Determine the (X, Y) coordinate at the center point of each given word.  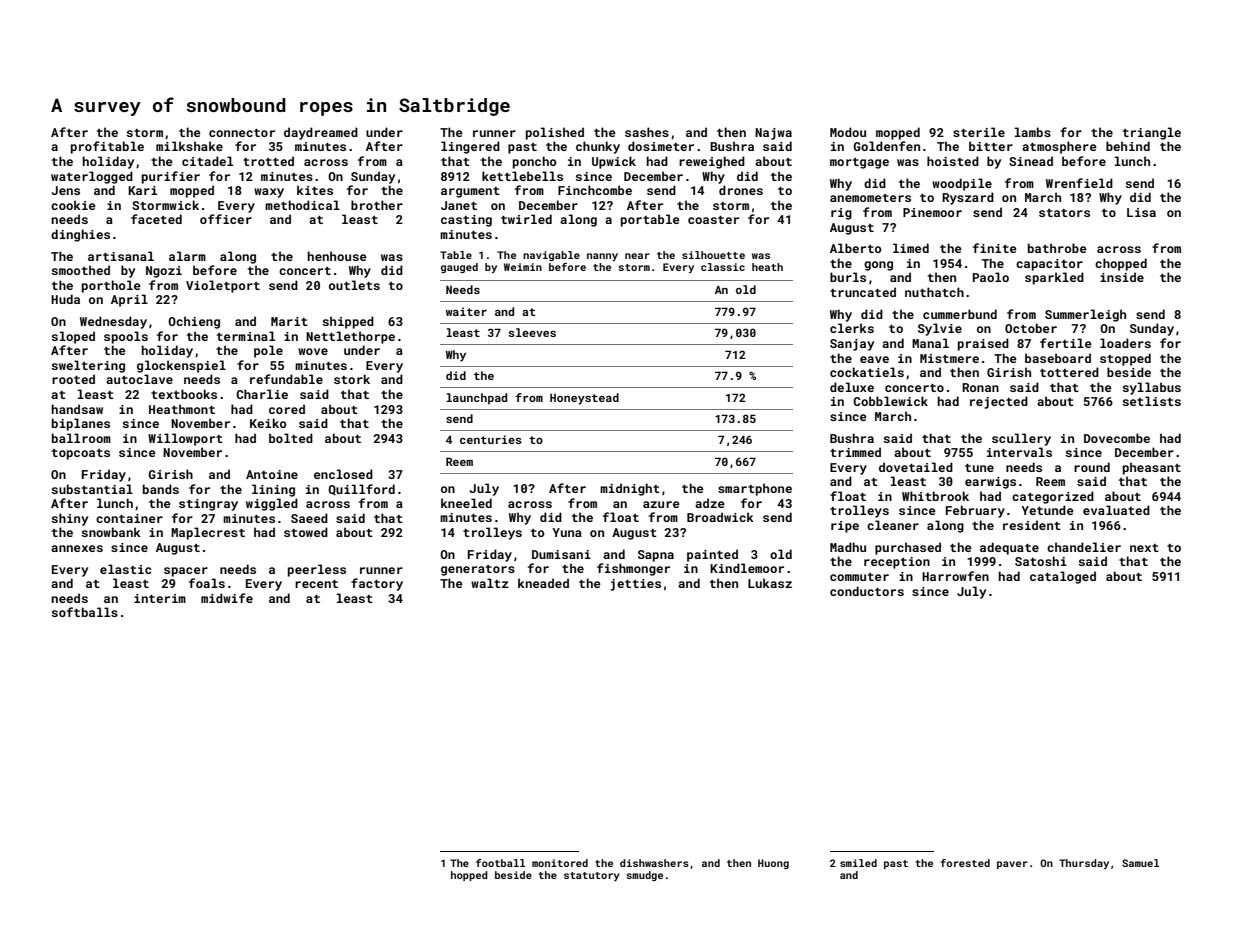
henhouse (337, 256)
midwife (227, 598)
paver (1012, 865)
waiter (466, 311)
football (500, 863)
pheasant (1152, 468)
